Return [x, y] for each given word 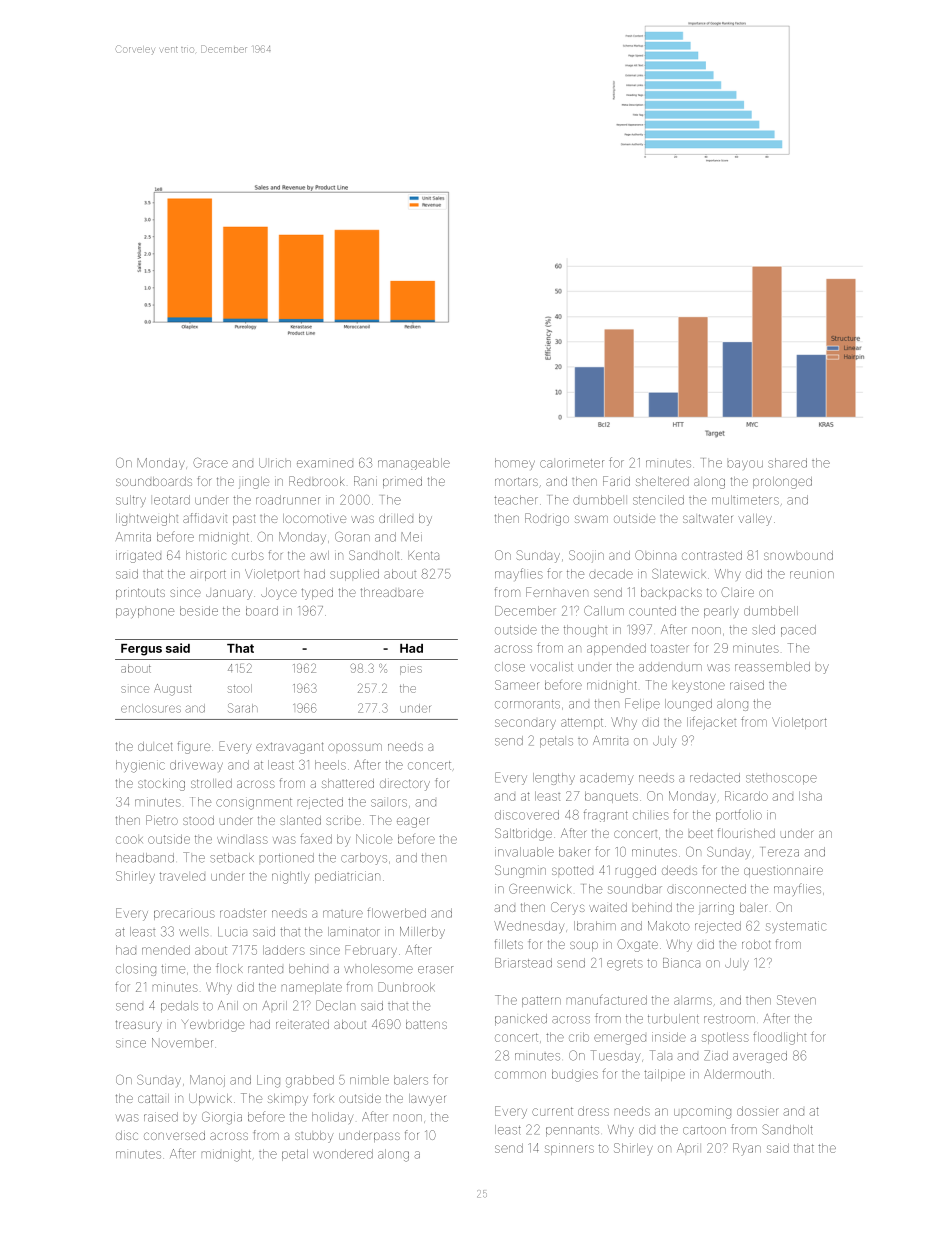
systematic [796, 926]
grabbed [310, 1081]
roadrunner [288, 500]
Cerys [568, 908]
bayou [745, 464]
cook [129, 840]
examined [325, 464]
